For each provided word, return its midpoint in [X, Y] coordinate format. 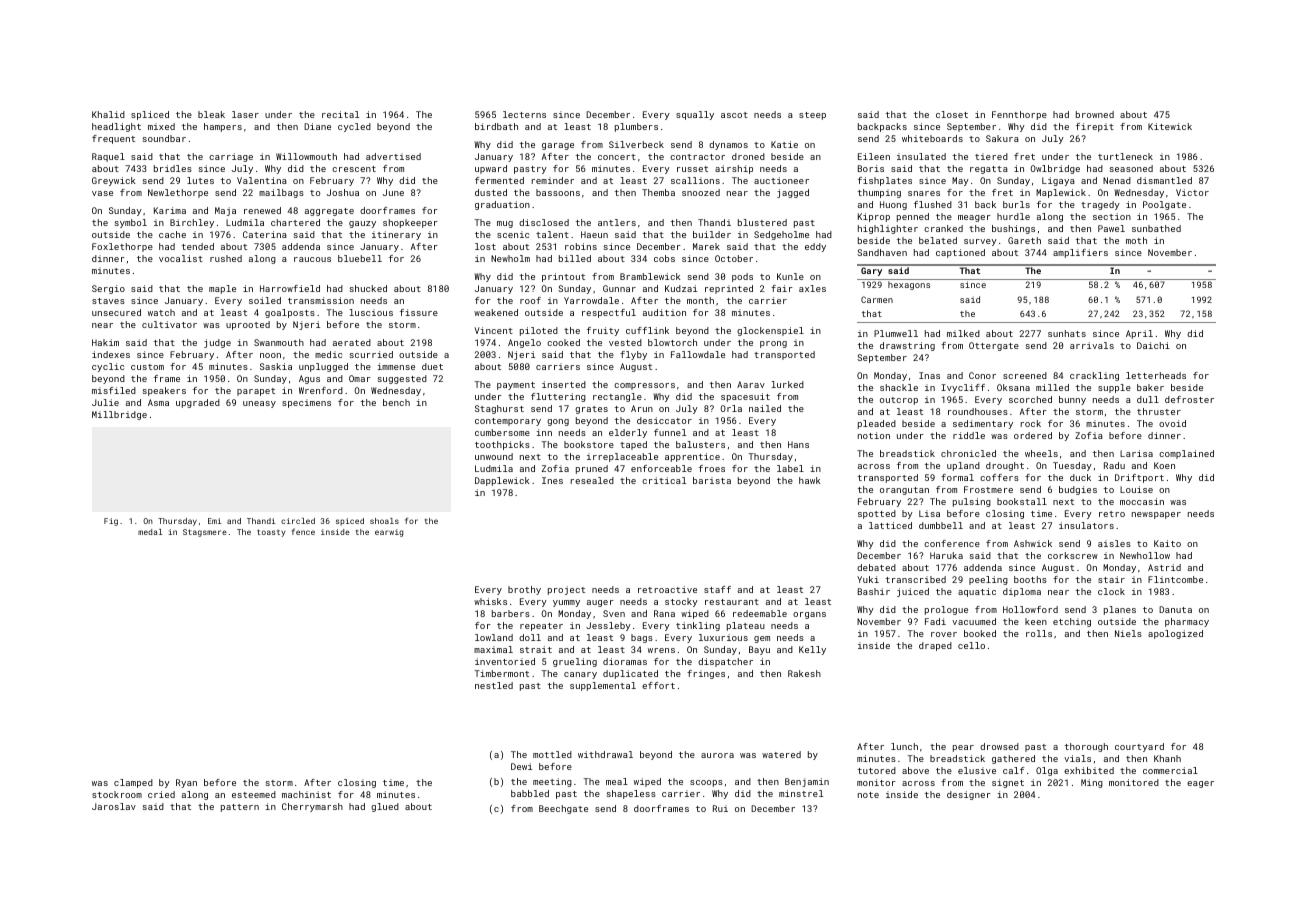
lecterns [524, 114]
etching [1072, 622]
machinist [306, 794]
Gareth [1024, 240]
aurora [717, 755]
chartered [295, 222]
